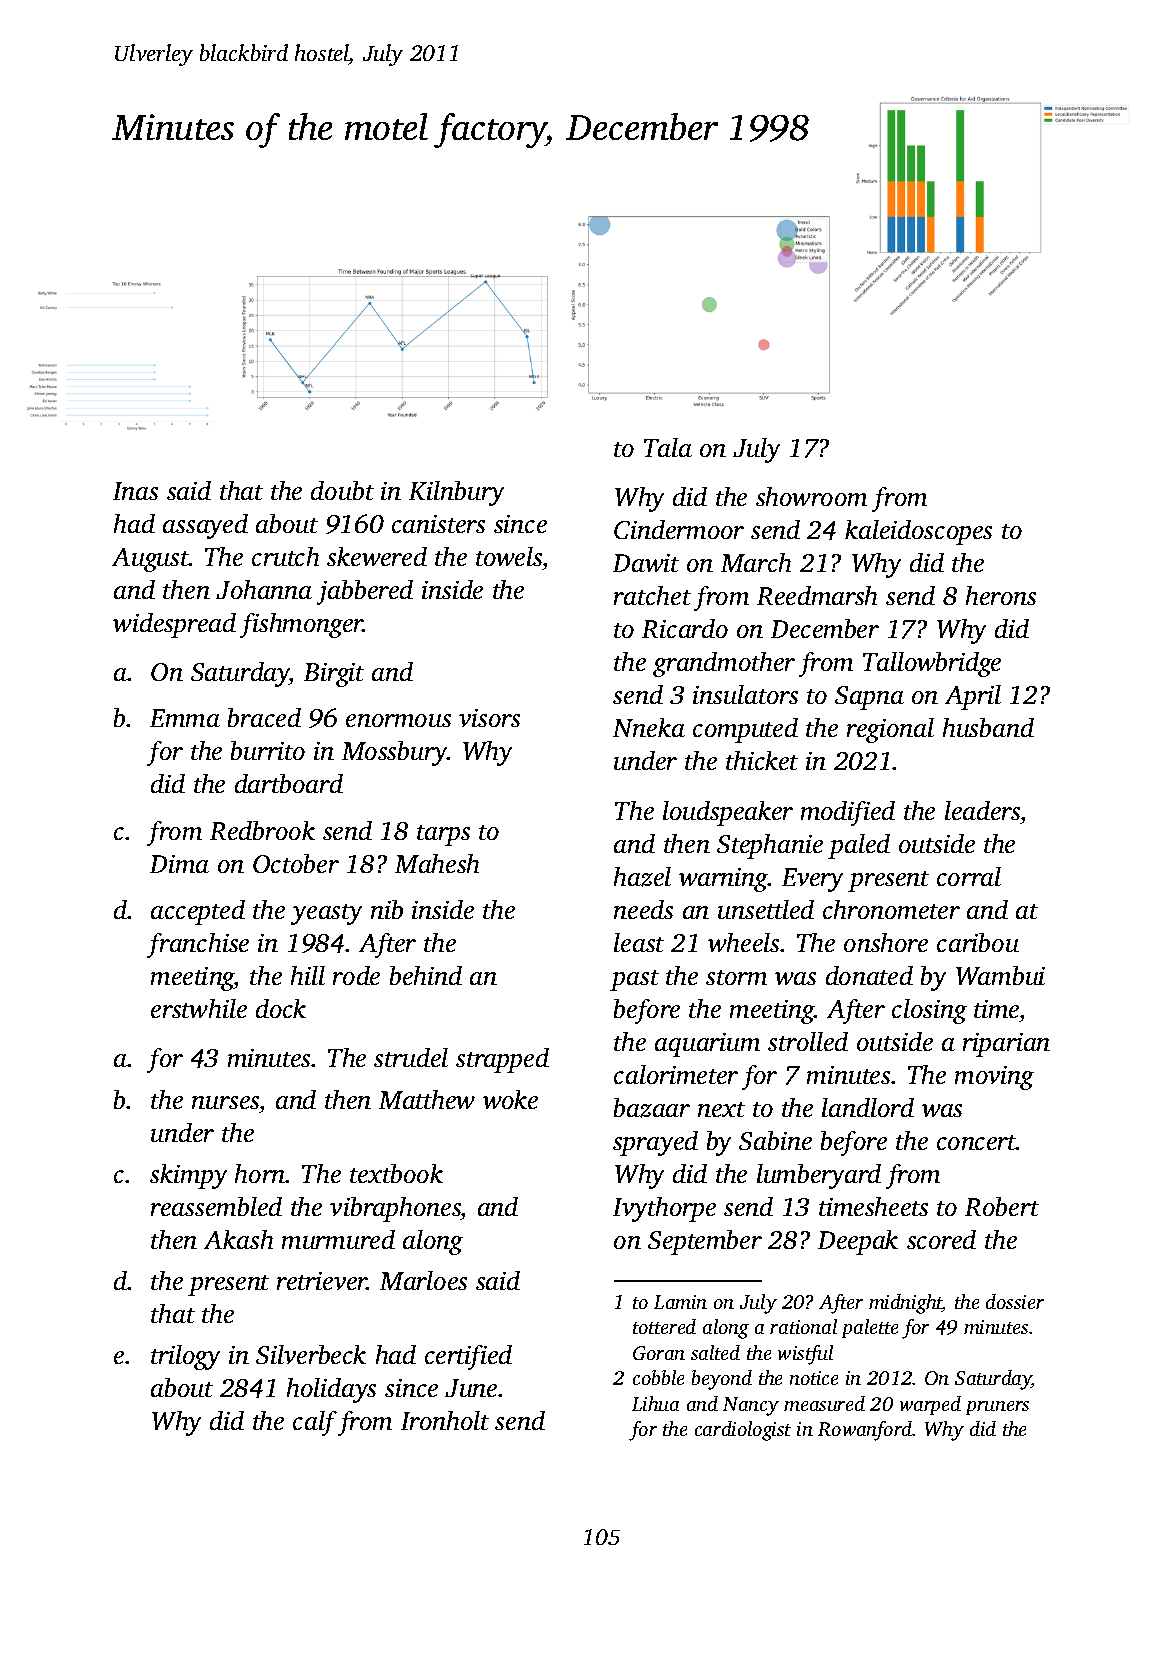  What do you see at coordinates (264, 717) in the screenshot?
I see `braced` at bounding box center [264, 717].
